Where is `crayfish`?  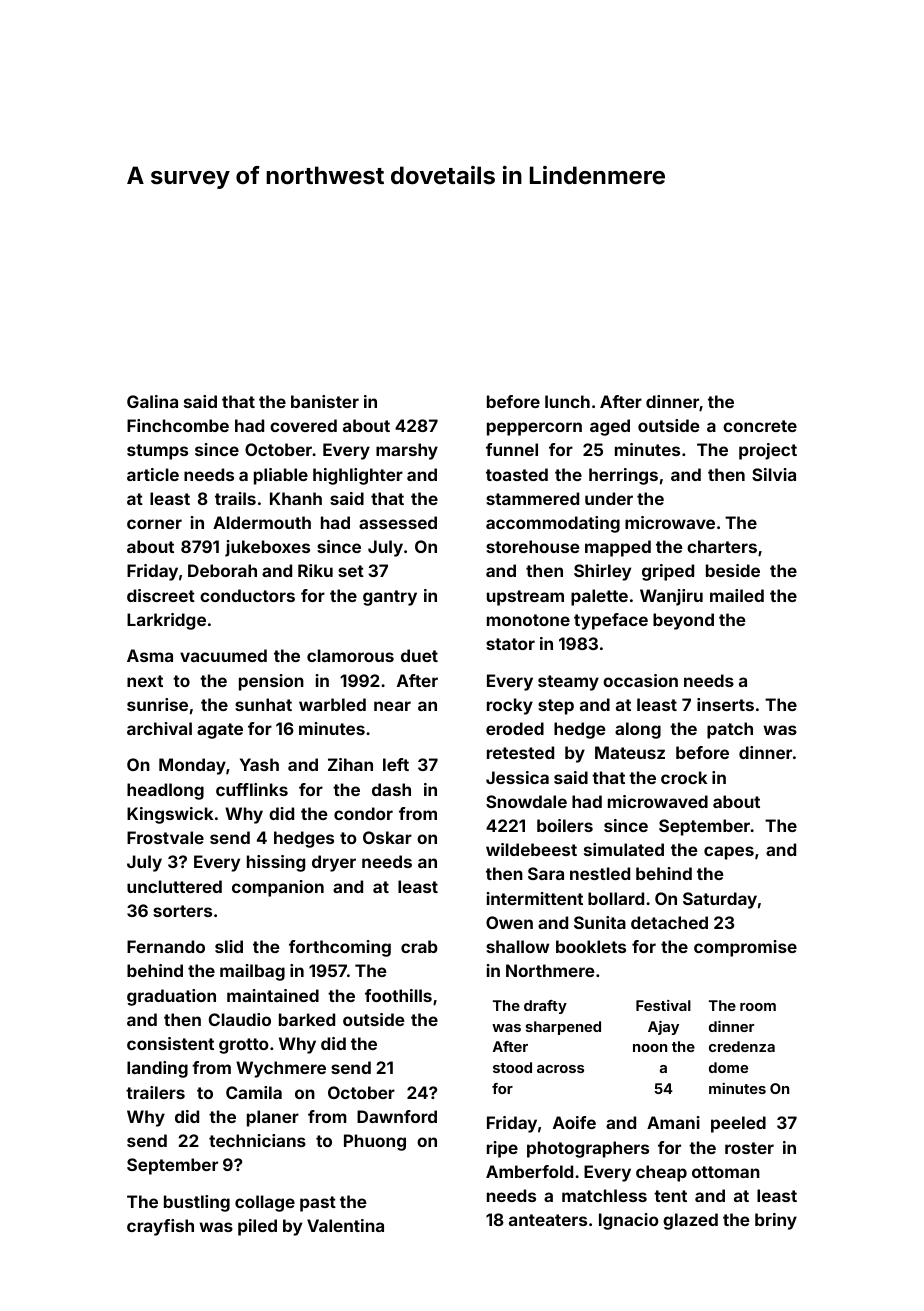
crayfish is located at coordinates (160, 1227).
